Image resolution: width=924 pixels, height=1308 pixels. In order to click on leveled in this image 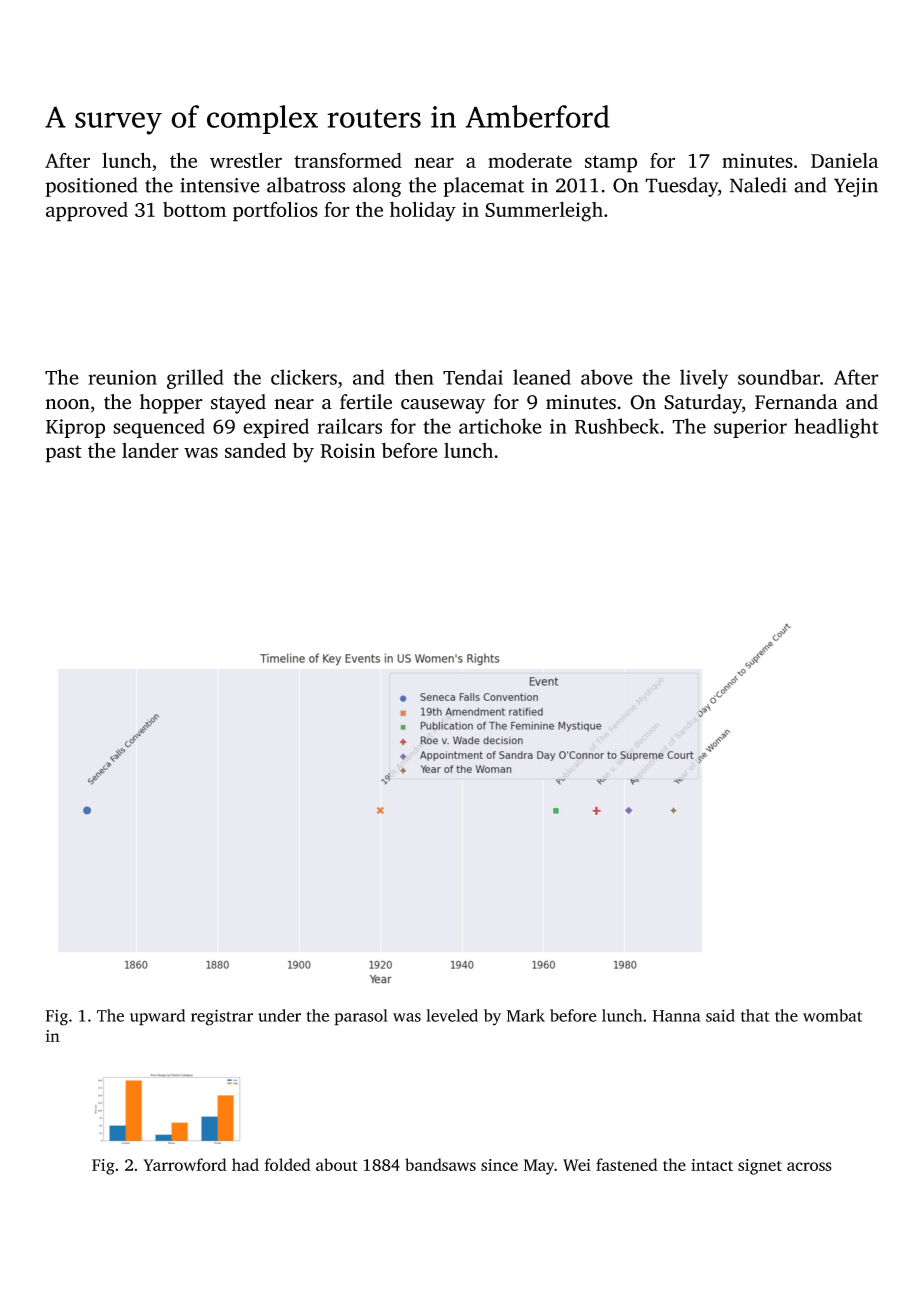, I will do `click(452, 1015)`.
